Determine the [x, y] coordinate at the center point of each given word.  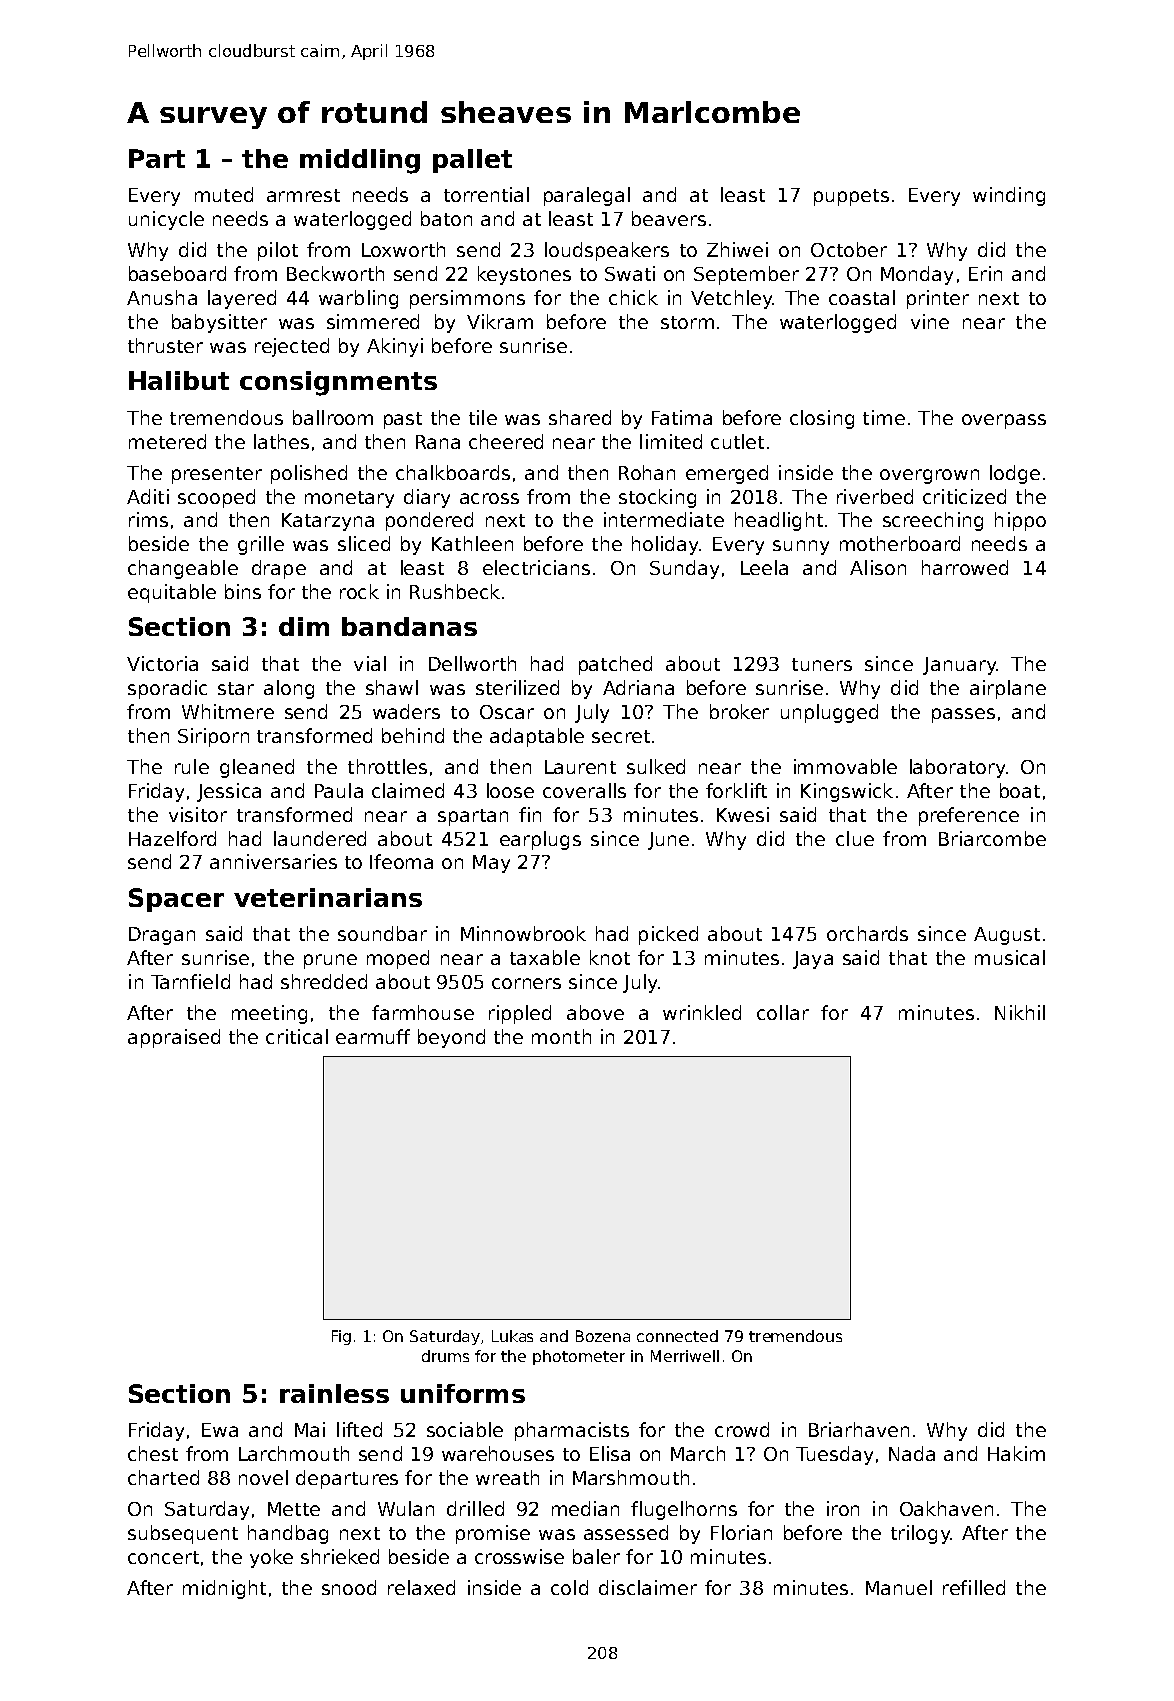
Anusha [162, 297]
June [668, 841]
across [489, 498]
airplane [1008, 689]
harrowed [965, 567]
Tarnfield [190, 981]
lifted [359, 1429]
